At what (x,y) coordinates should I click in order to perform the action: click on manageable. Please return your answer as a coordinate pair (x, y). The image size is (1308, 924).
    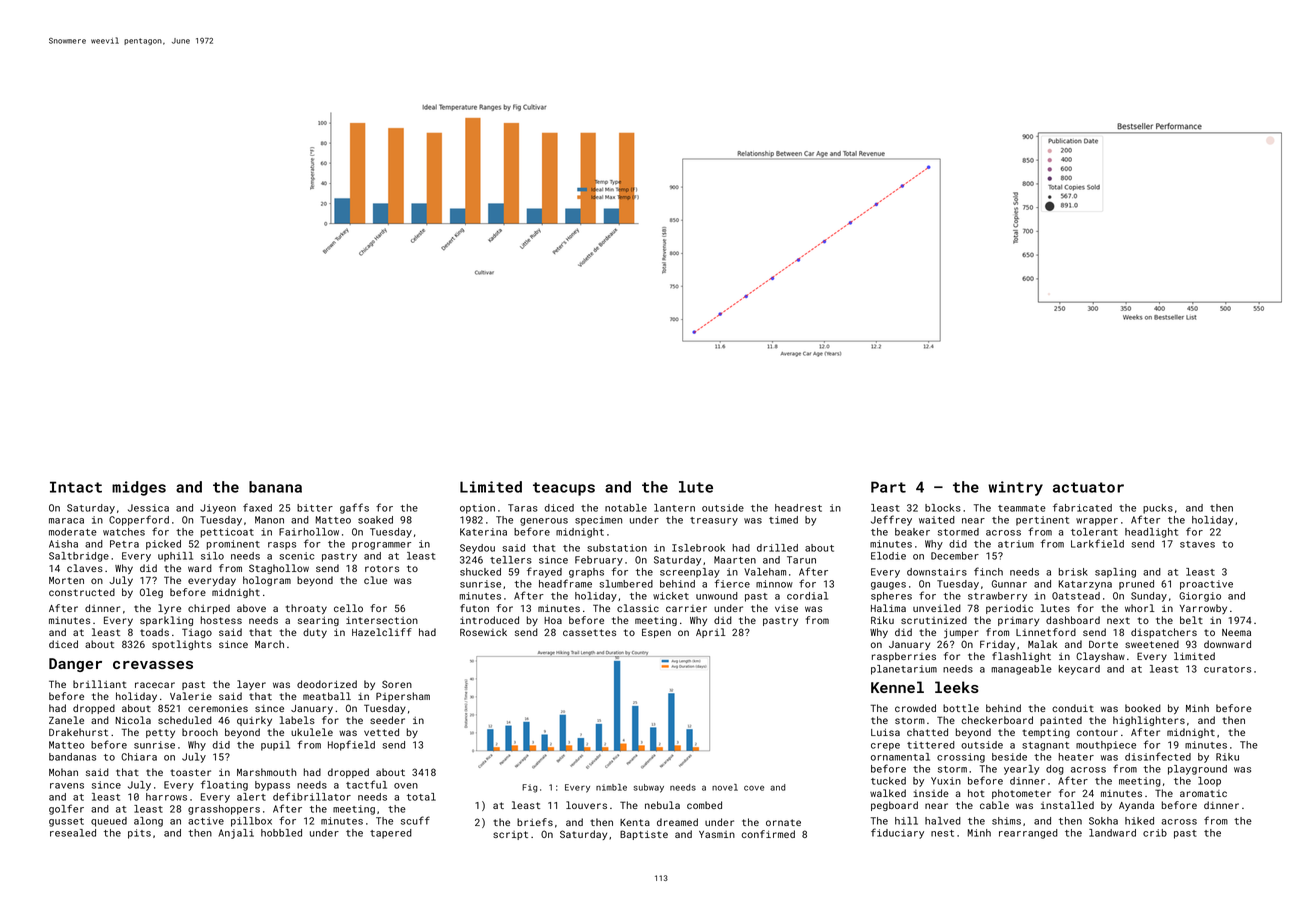
    Looking at the image, I should click on (1021, 670).
